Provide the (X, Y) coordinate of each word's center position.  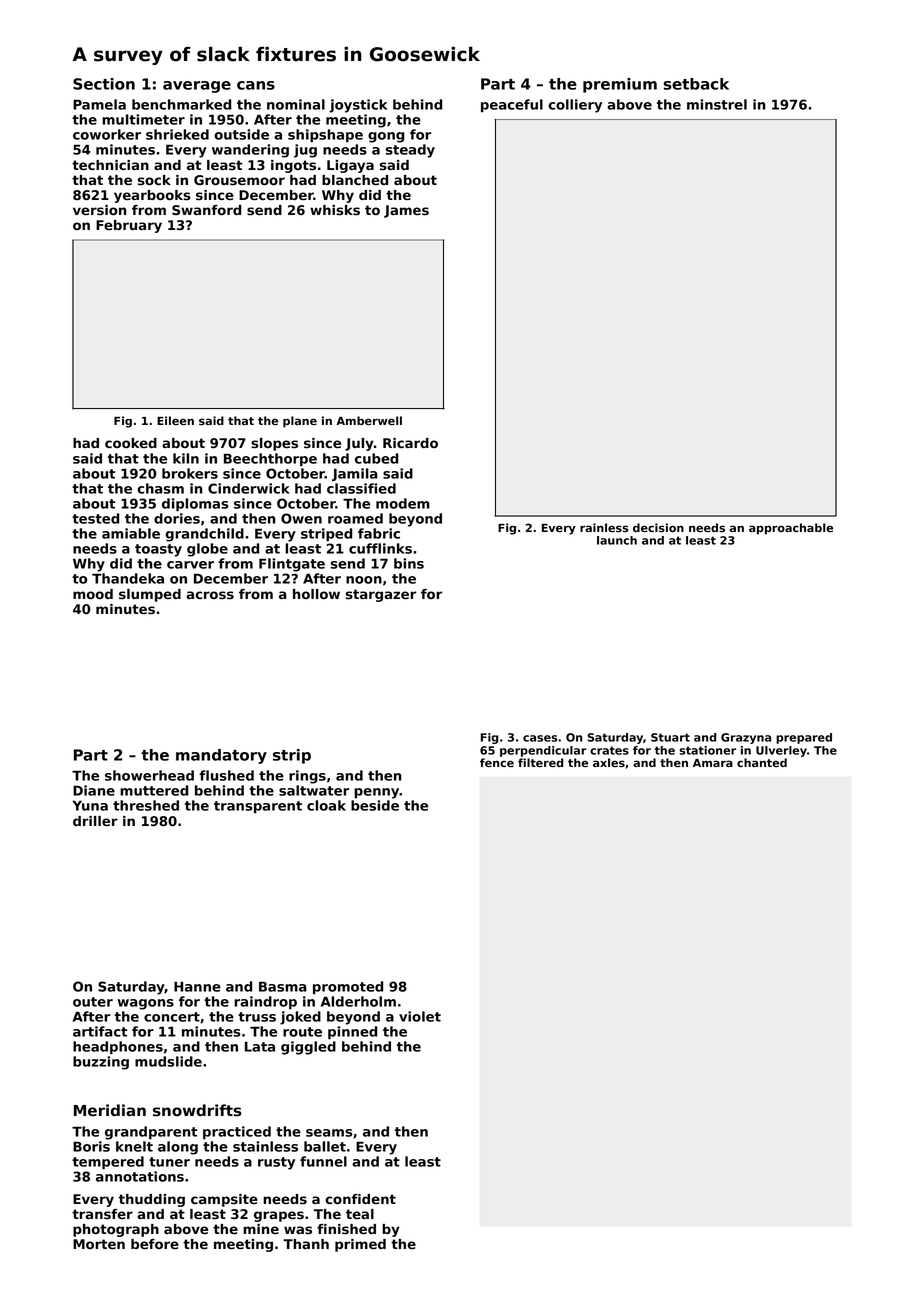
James (406, 211)
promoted (348, 987)
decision (658, 527)
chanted (762, 762)
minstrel (717, 104)
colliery (575, 106)
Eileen (175, 420)
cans (256, 85)
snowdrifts (197, 1110)
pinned (352, 1033)
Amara (713, 763)
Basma (283, 987)
